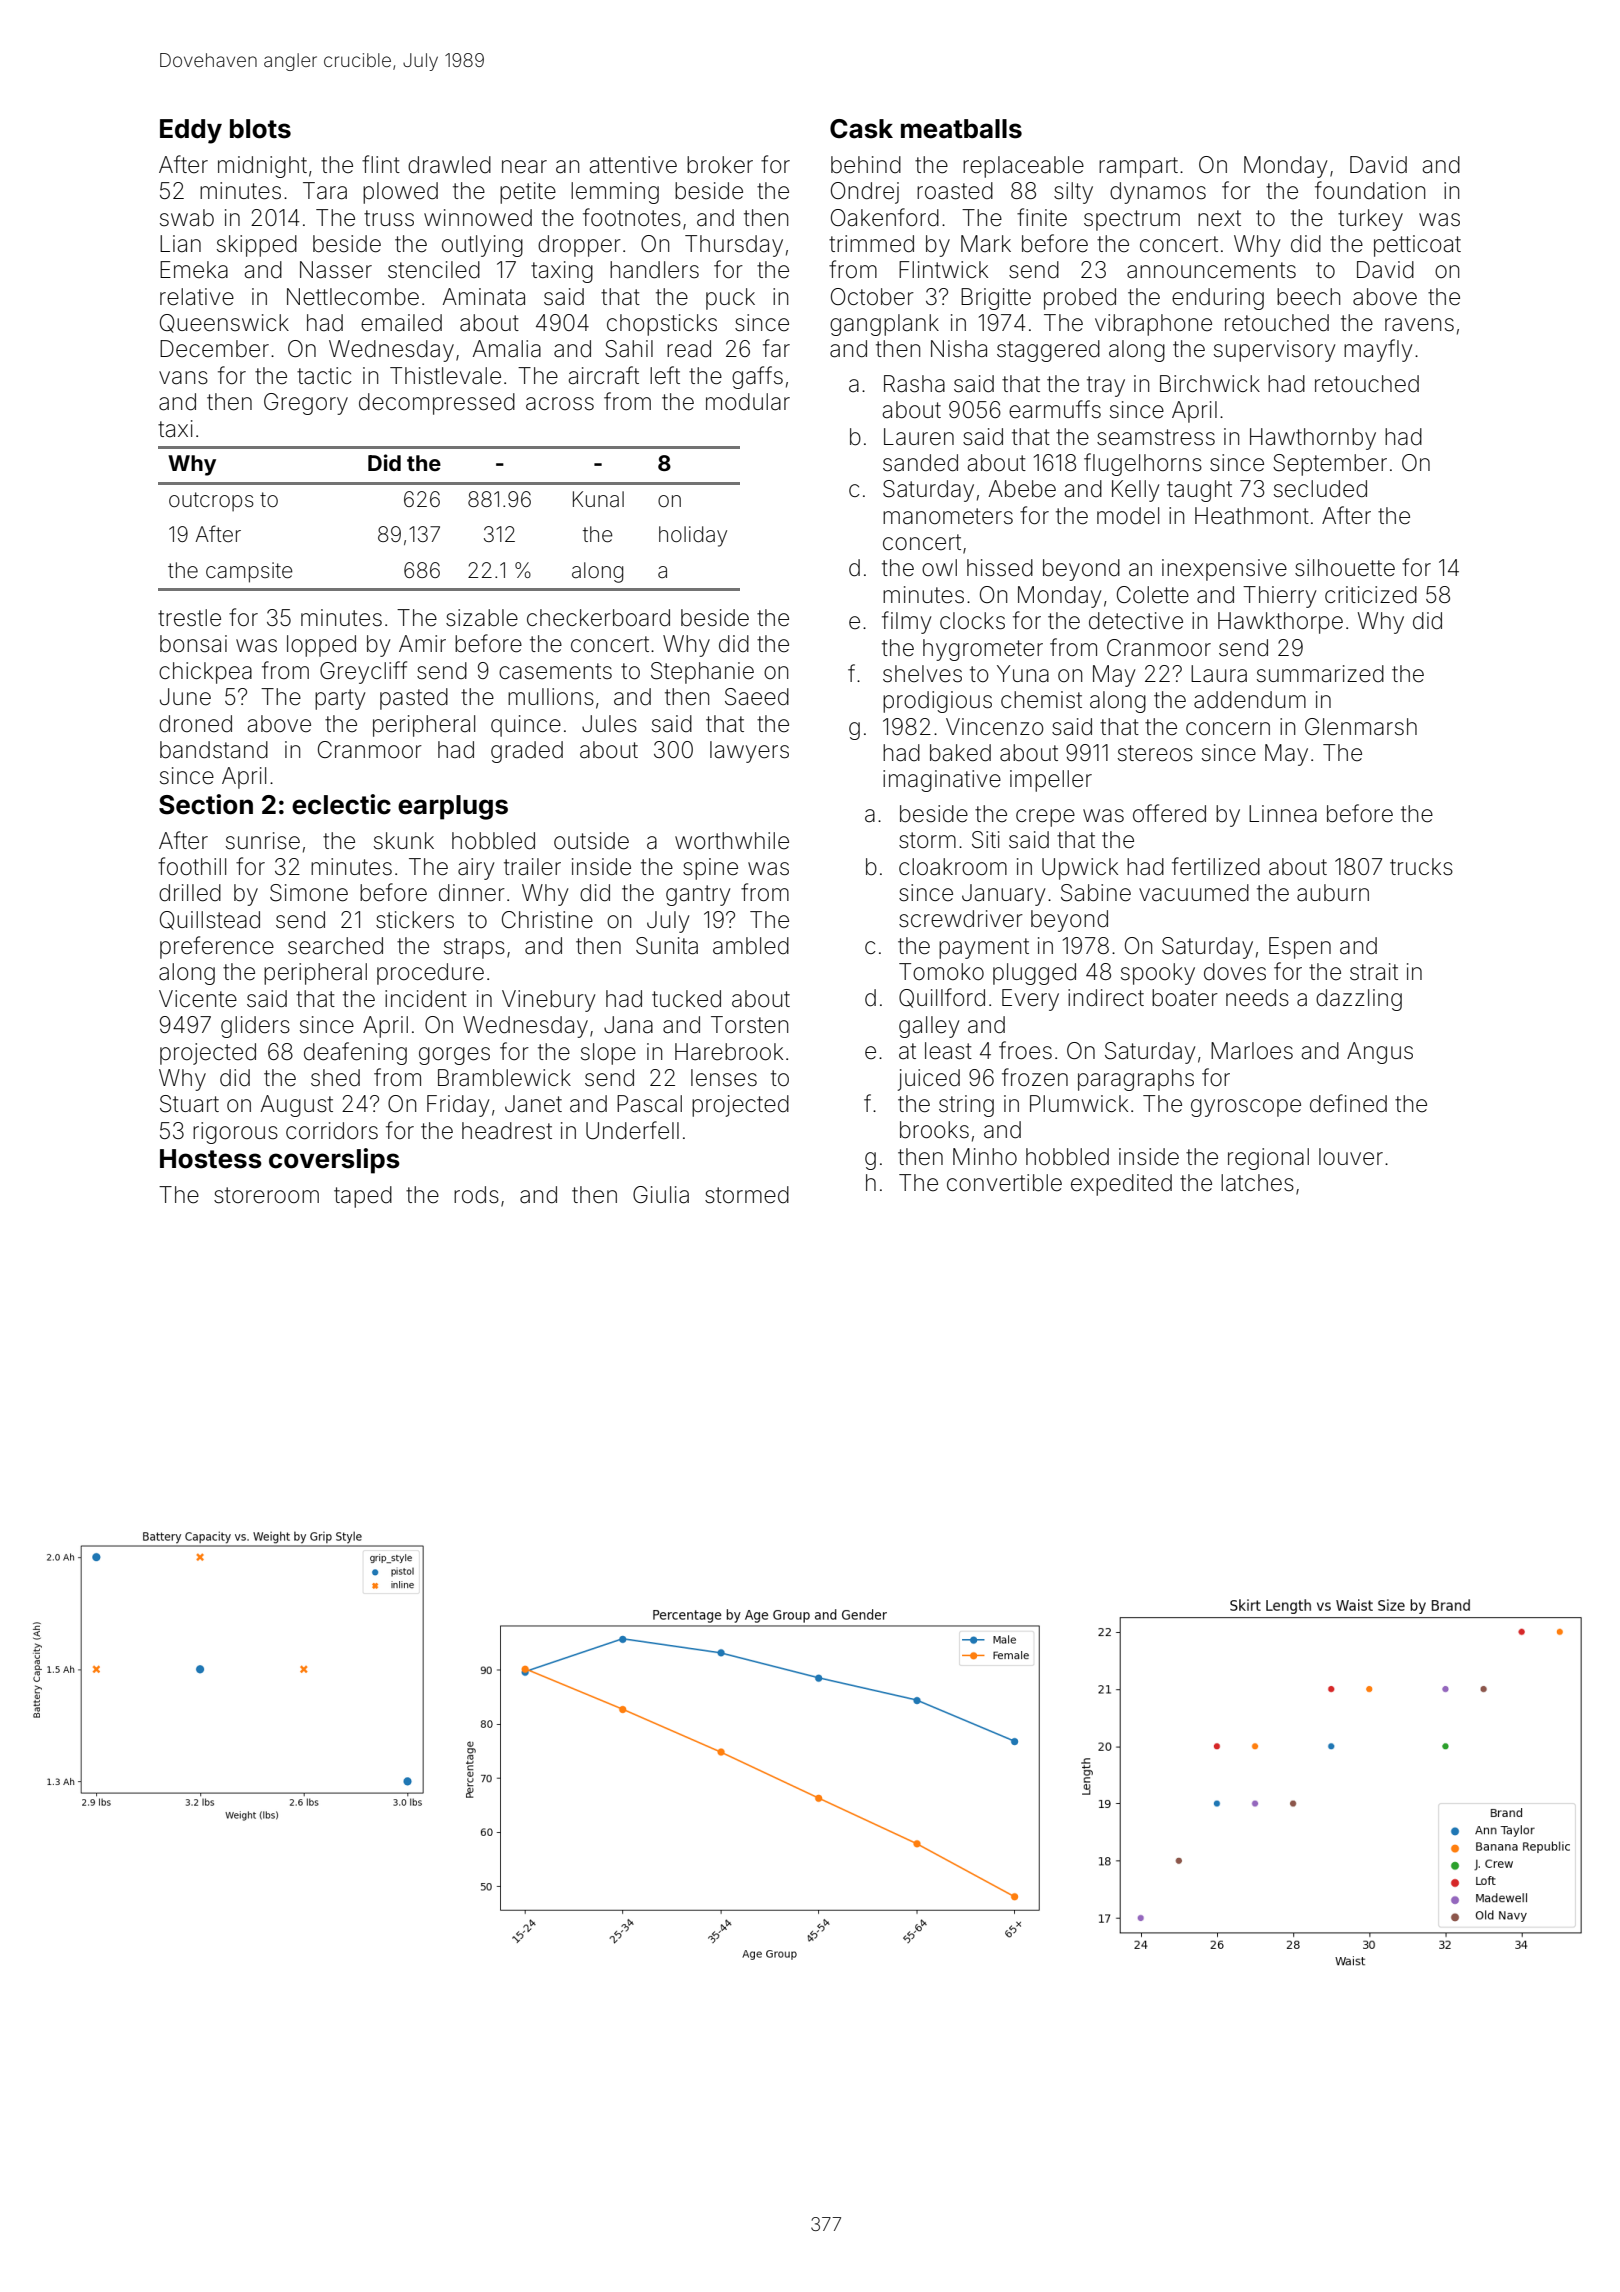 The height and width of the page is (2292, 1620). I want to click on Marloes, so click(1252, 1051).
